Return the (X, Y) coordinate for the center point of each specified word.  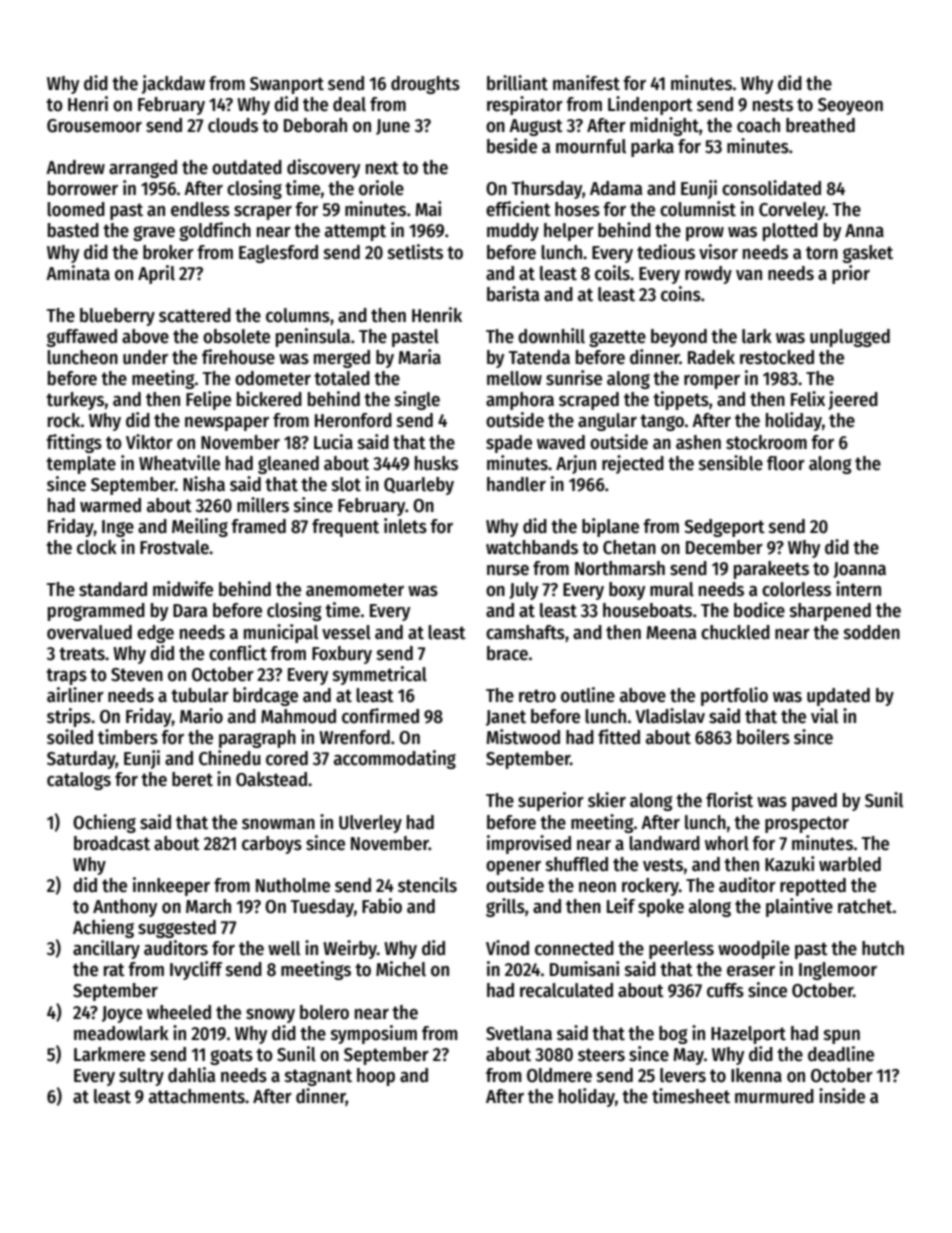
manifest (586, 83)
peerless (681, 950)
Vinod (507, 948)
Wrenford (354, 737)
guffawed (82, 338)
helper (569, 232)
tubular (200, 695)
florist (729, 800)
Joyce (122, 1014)
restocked (777, 357)
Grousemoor (94, 126)
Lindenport (650, 105)
